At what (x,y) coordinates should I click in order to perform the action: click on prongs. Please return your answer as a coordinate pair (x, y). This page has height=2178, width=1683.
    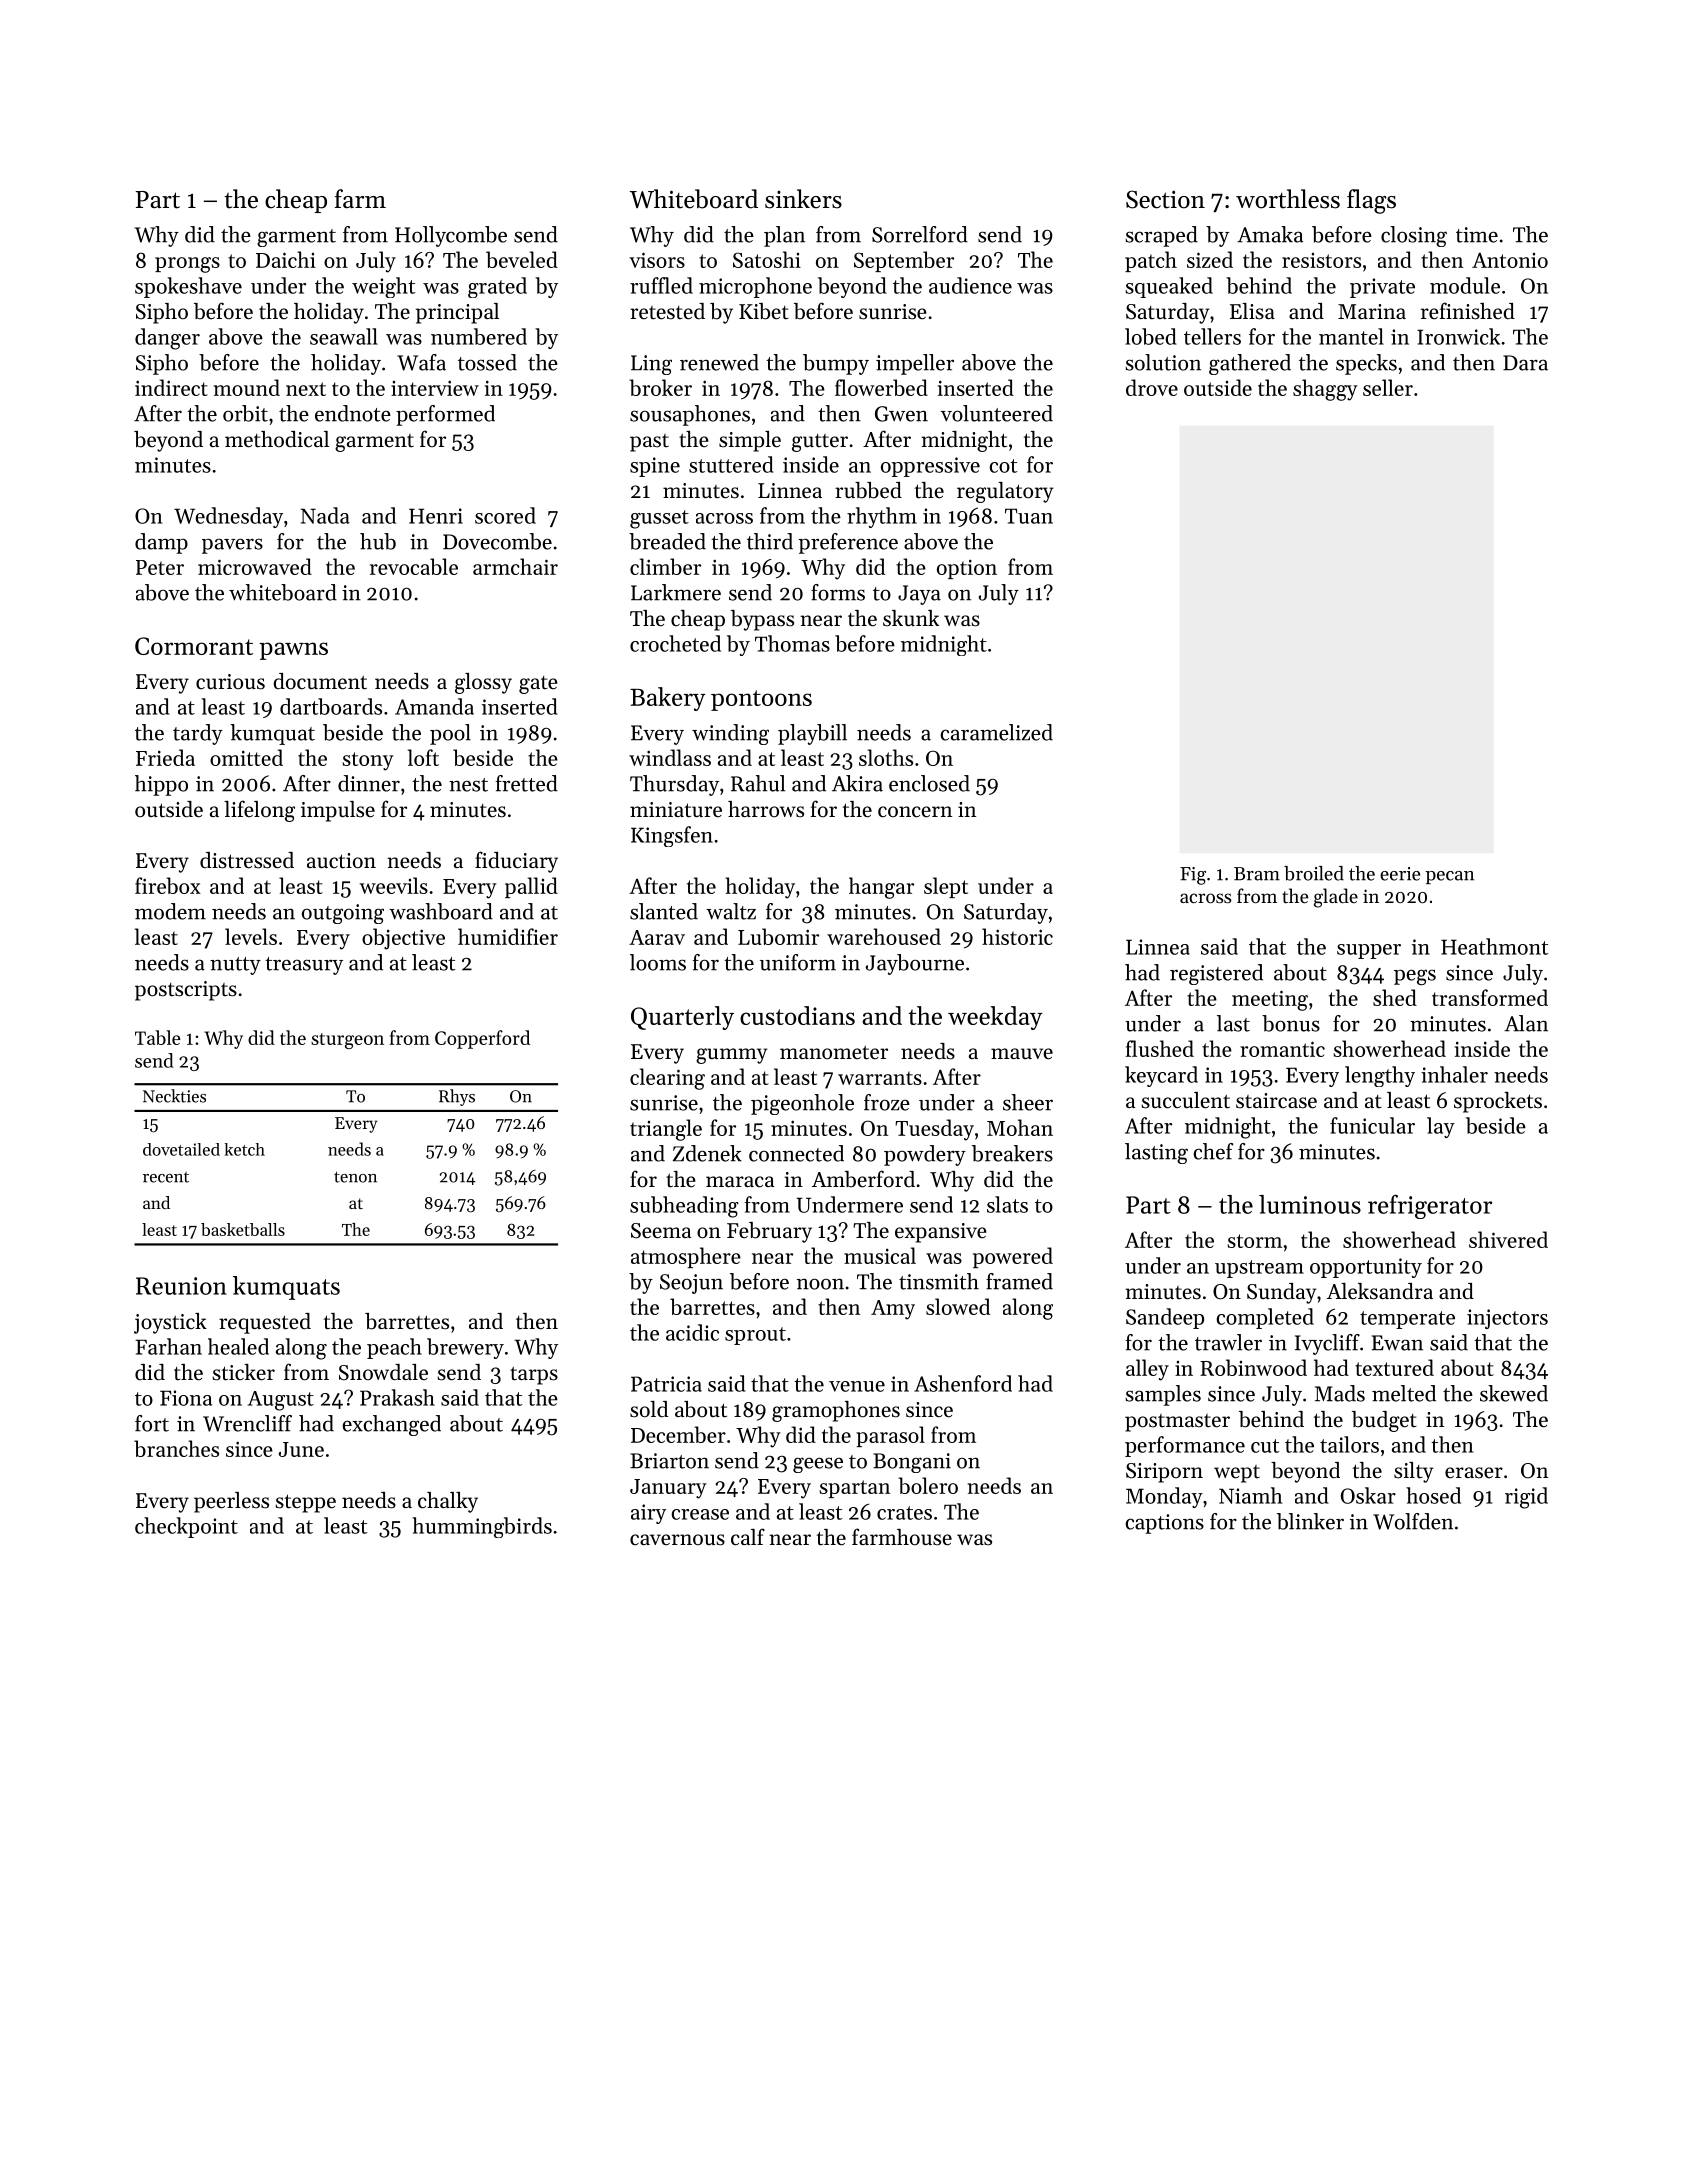
    Looking at the image, I should click on (187, 265).
